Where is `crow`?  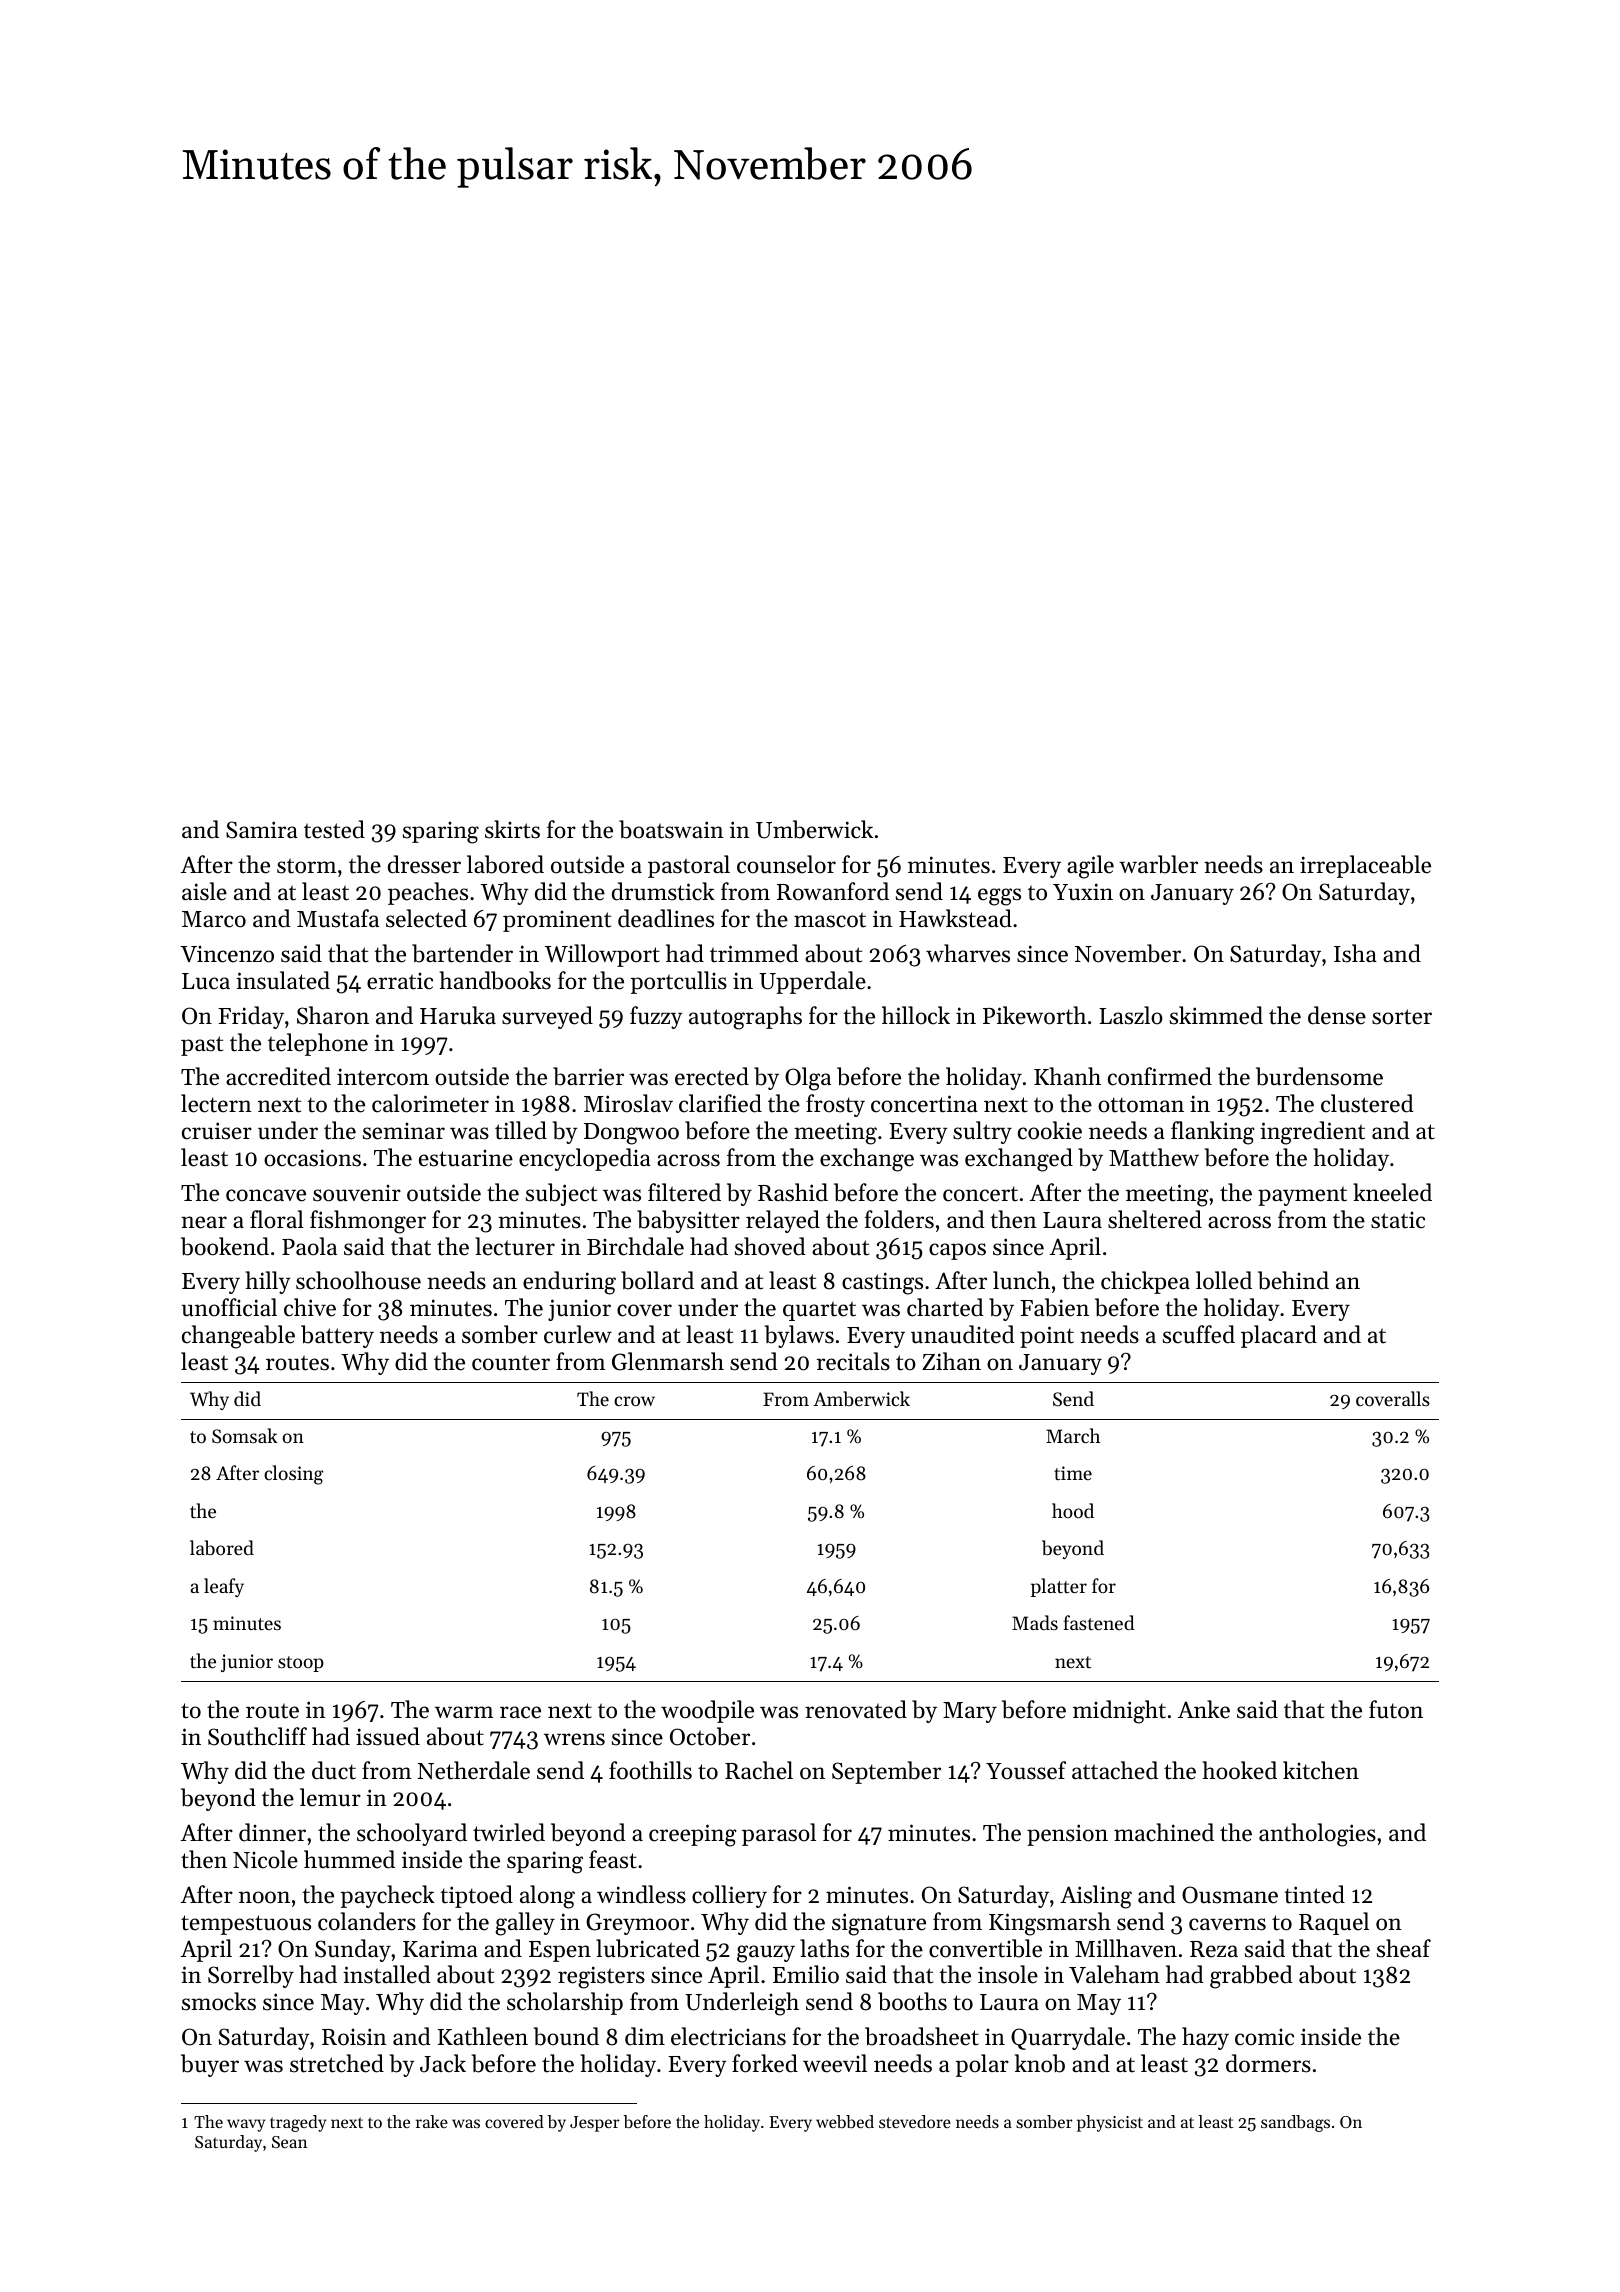
crow is located at coordinates (634, 1401).
